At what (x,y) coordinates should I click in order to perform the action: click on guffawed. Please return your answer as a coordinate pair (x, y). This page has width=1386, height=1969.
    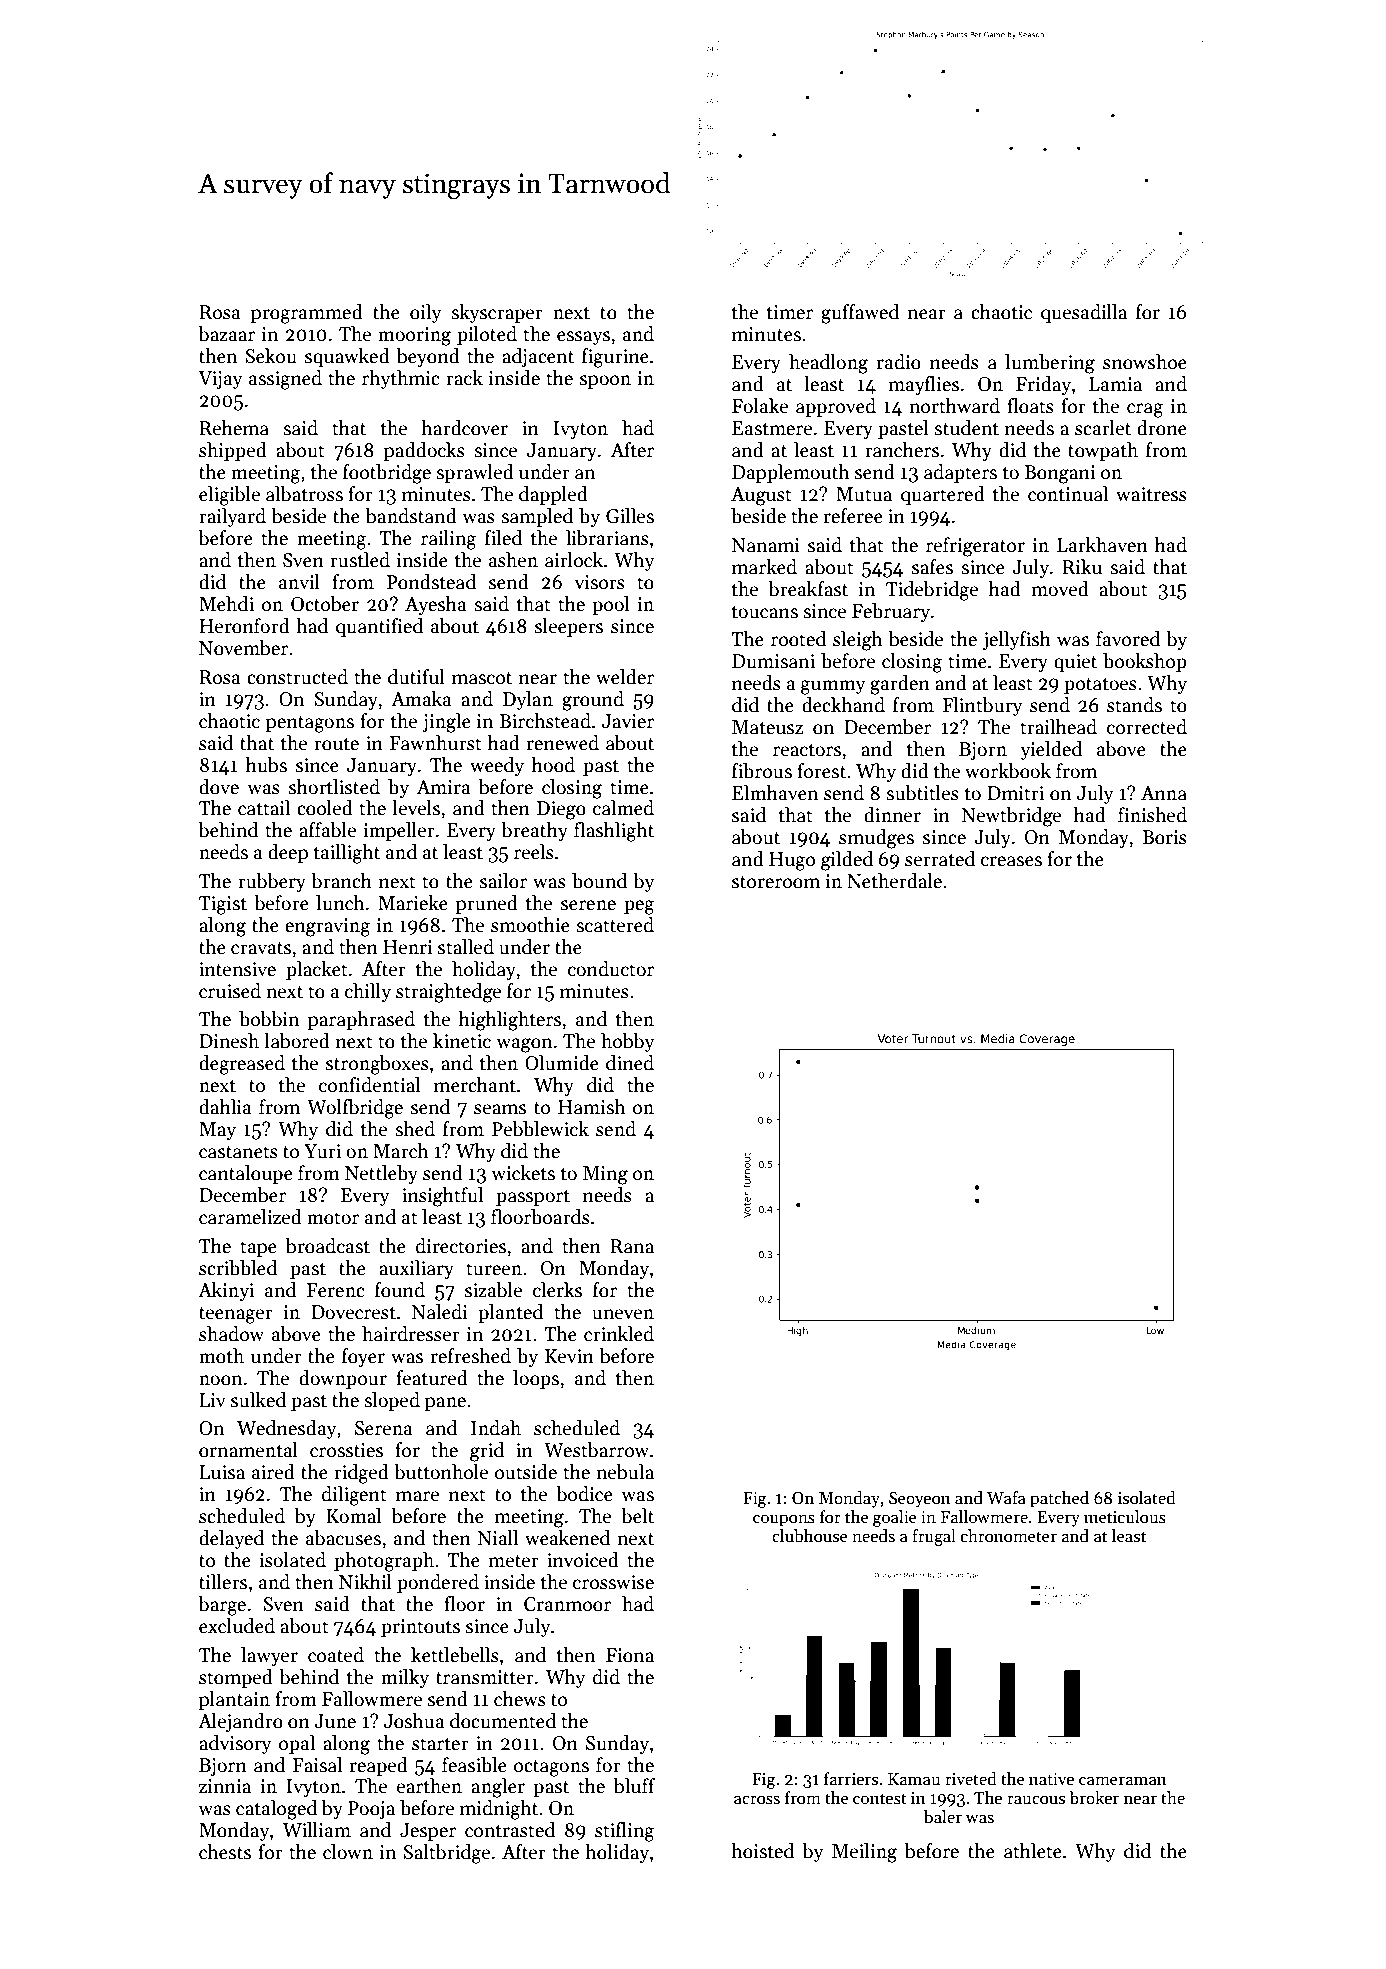
    Looking at the image, I should click on (860, 314).
